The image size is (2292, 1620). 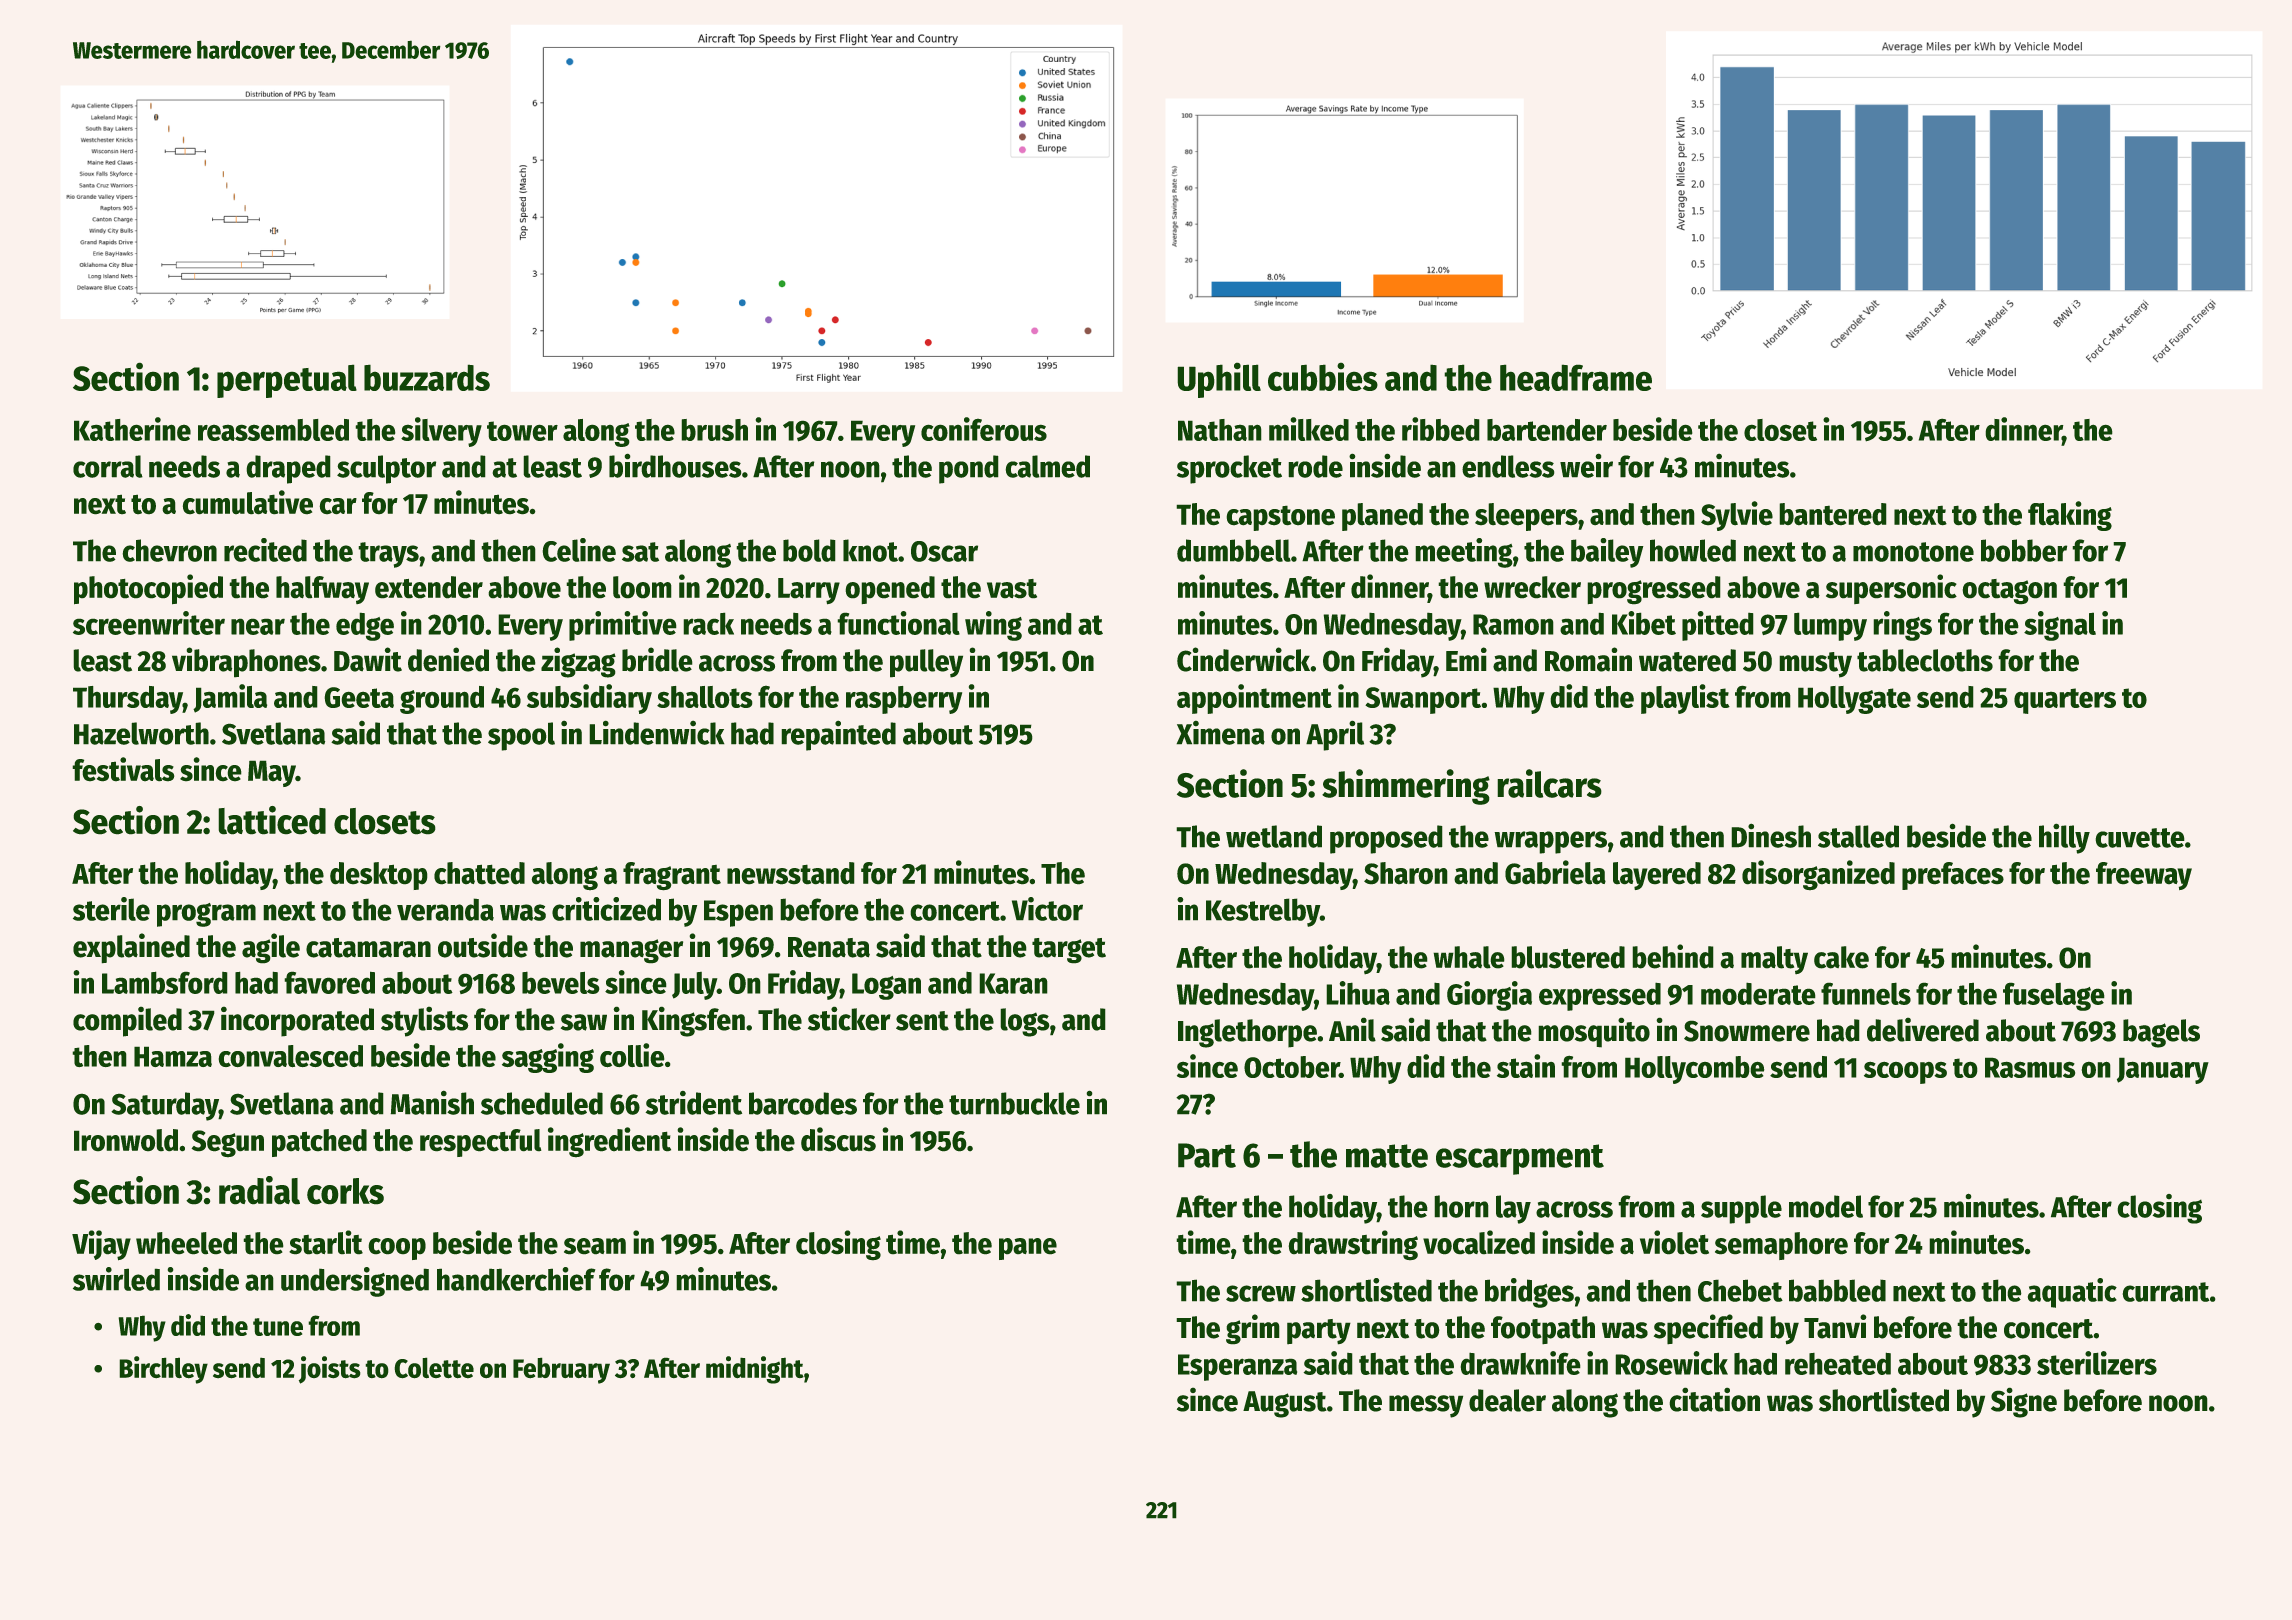 I want to click on primitive, so click(x=622, y=626).
